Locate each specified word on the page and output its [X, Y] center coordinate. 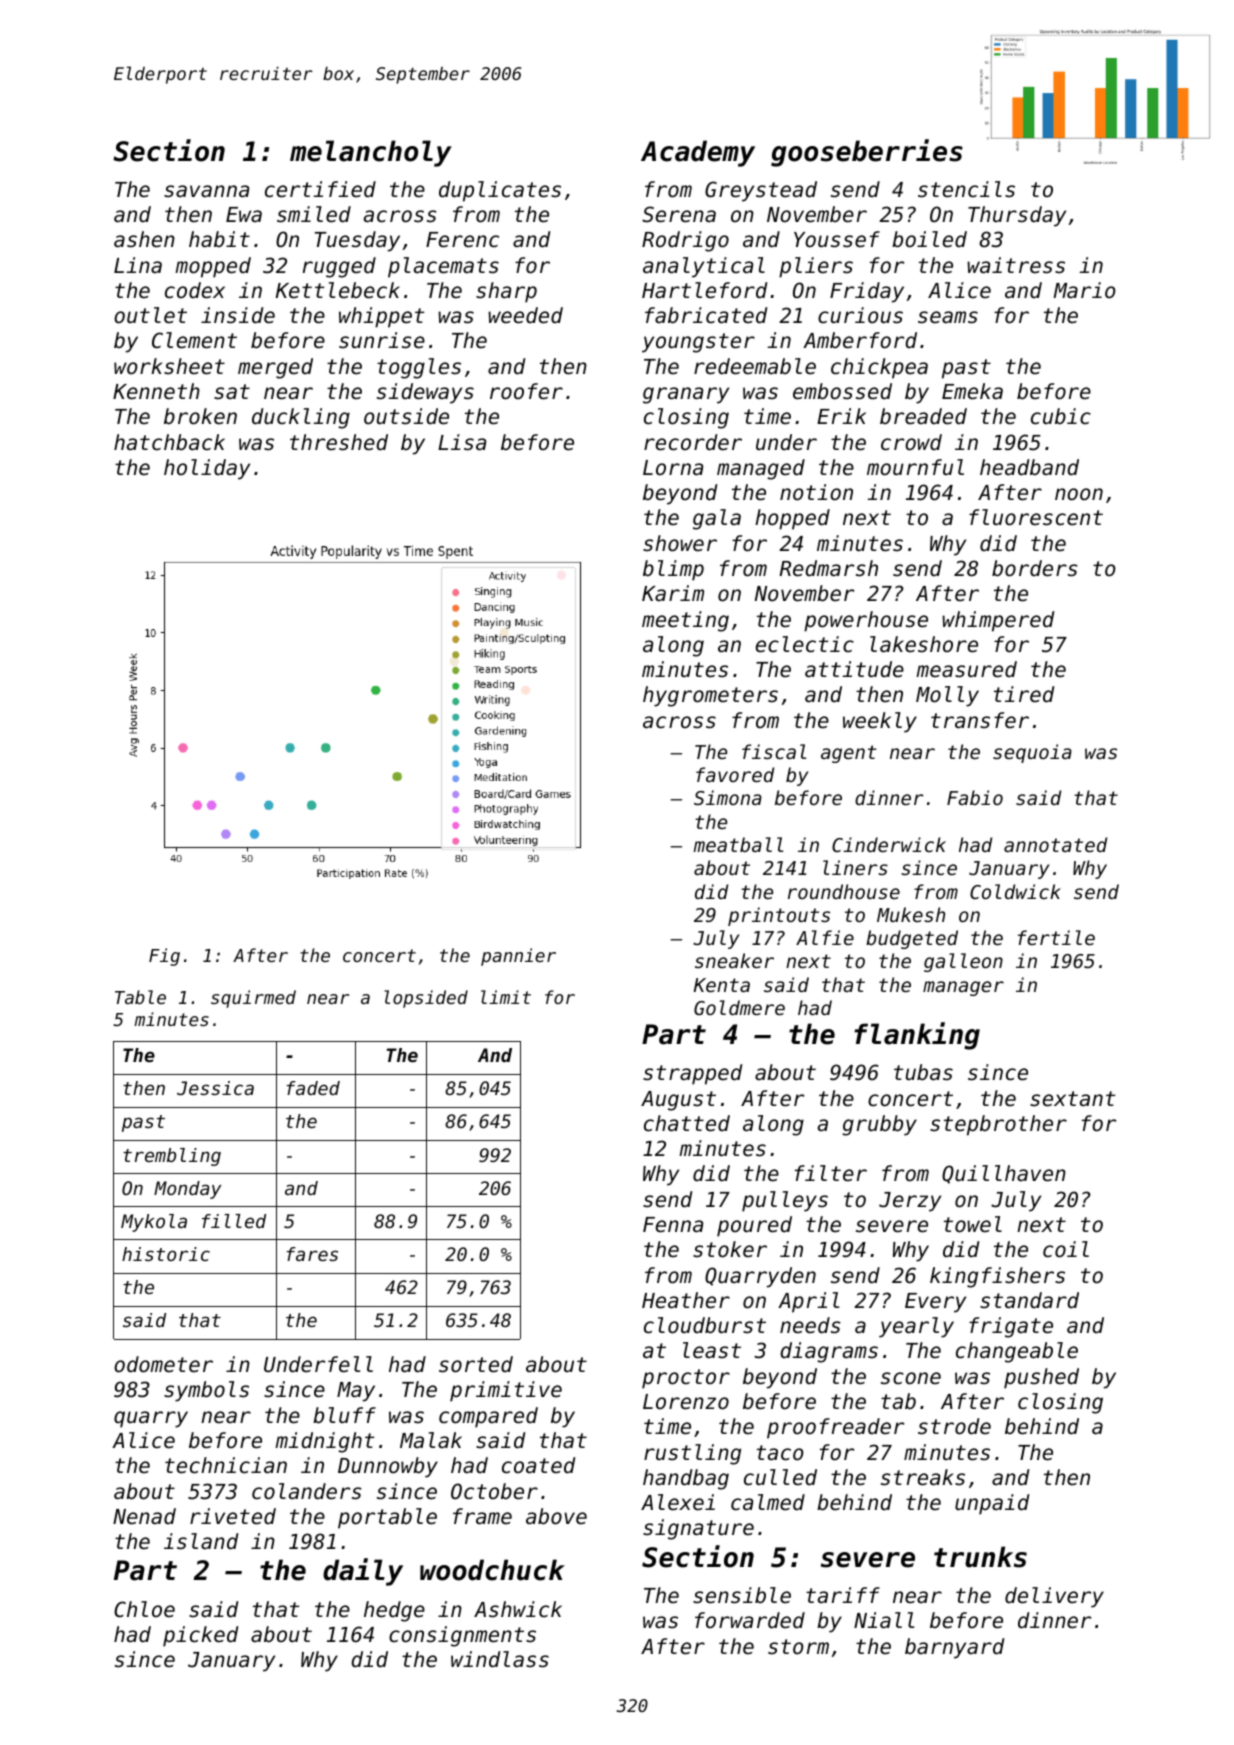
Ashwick [518, 1609]
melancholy [371, 153]
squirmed [253, 999]
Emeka [972, 391]
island [201, 1541]
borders [1035, 568]
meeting [685, 621]
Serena [679, 214]
